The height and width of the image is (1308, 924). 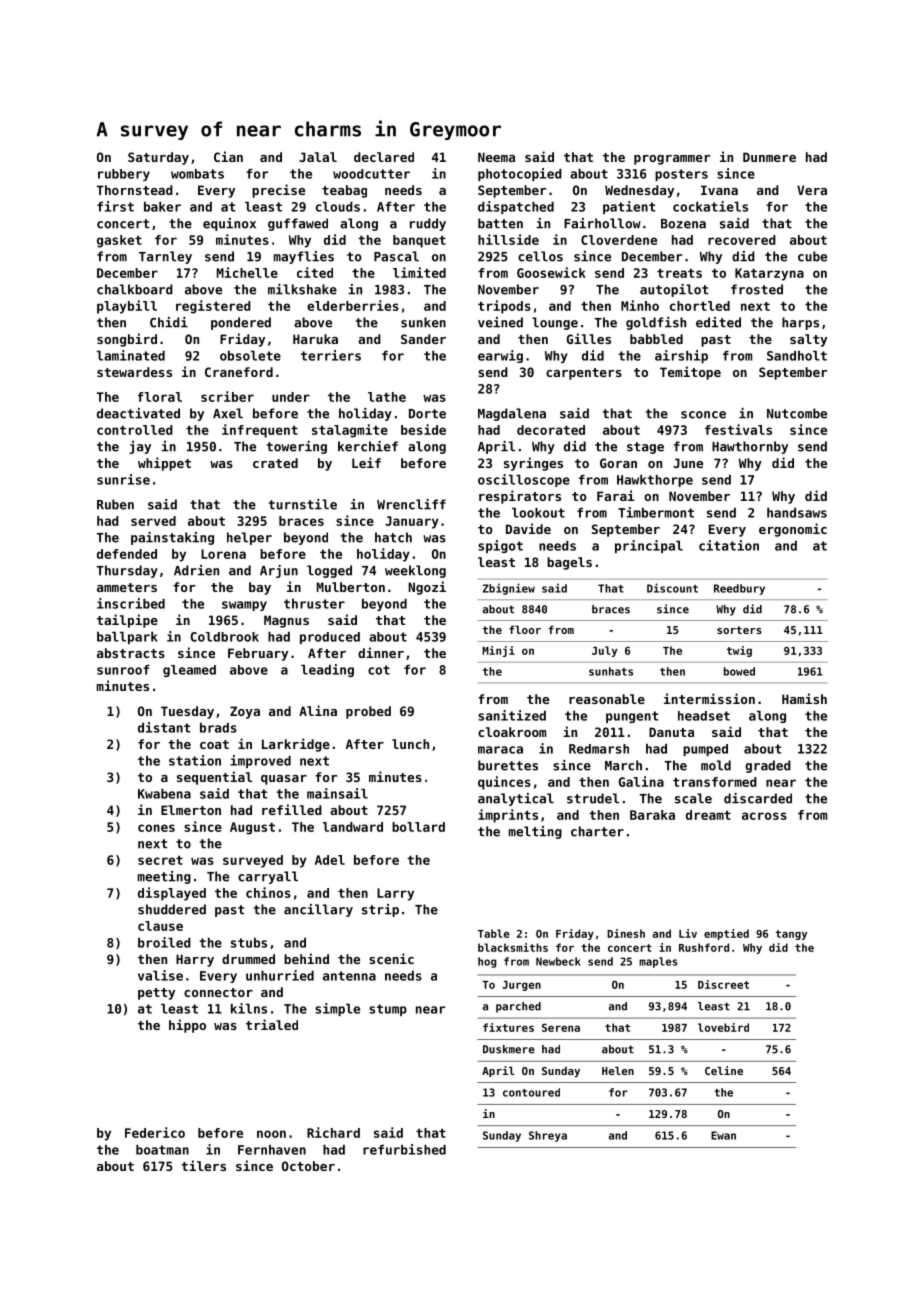 What do you see at coordinates (318, 157) in the image?
I see `Jalal` at bounding box center [318, 157].
